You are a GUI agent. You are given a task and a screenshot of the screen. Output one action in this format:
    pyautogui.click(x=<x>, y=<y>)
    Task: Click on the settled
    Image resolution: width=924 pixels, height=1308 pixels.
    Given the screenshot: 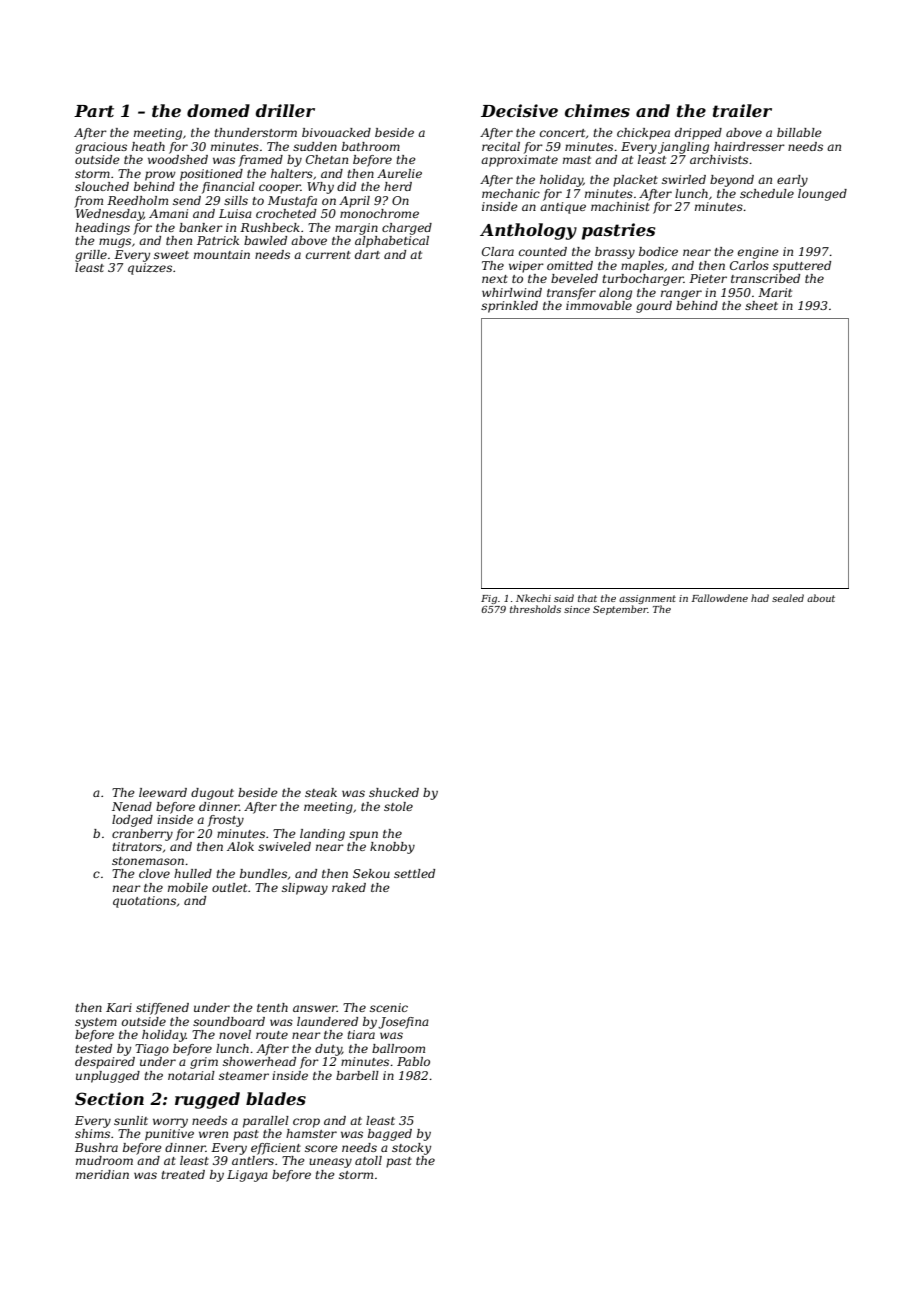 What is the action you would take?
    pyautogui.click(x=414, y=873)
